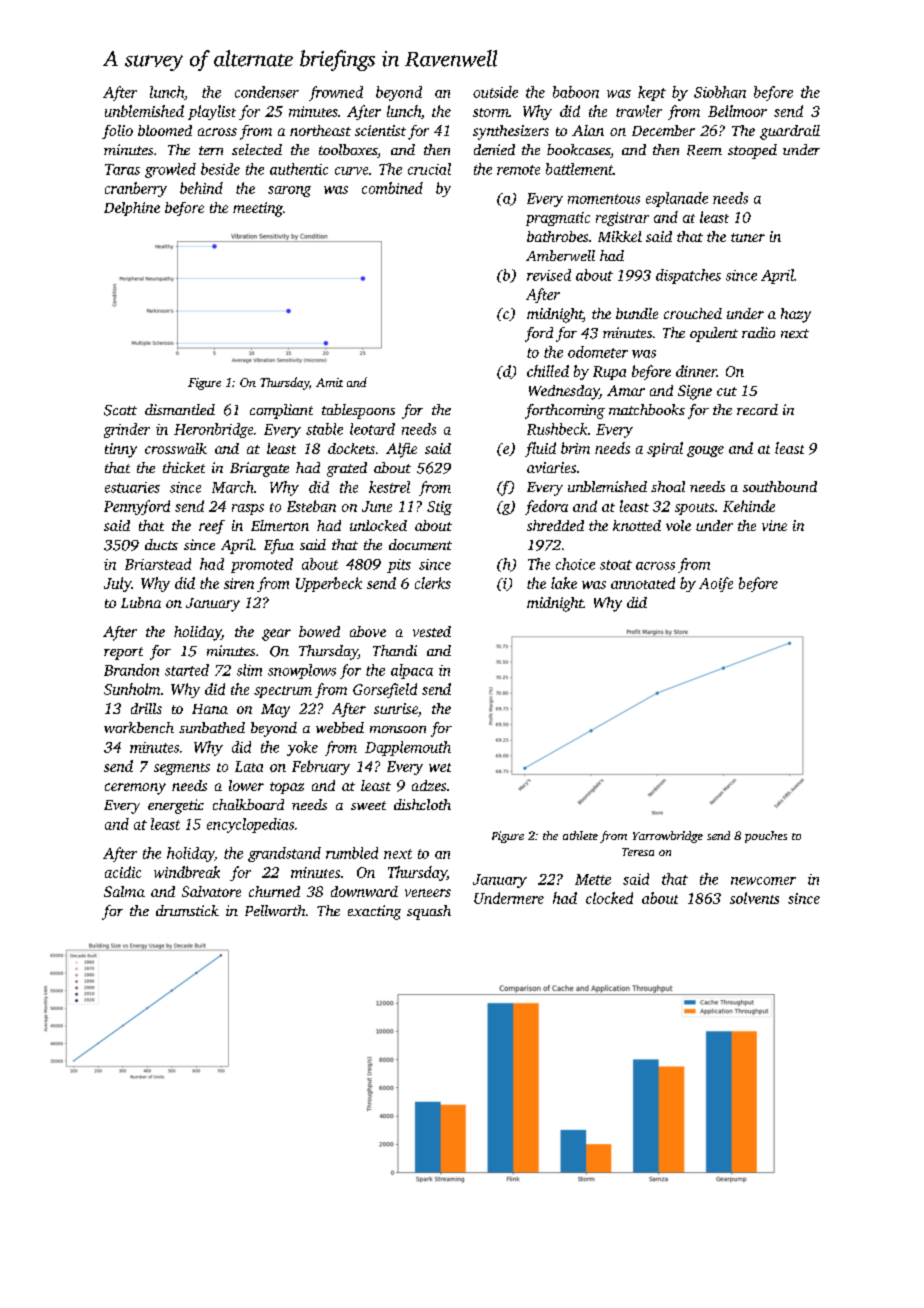 This page has height=1308, width=924. What do you see at coordinates (652, 93) in the page?
I see `kept` at bounding box center [652, 93].
